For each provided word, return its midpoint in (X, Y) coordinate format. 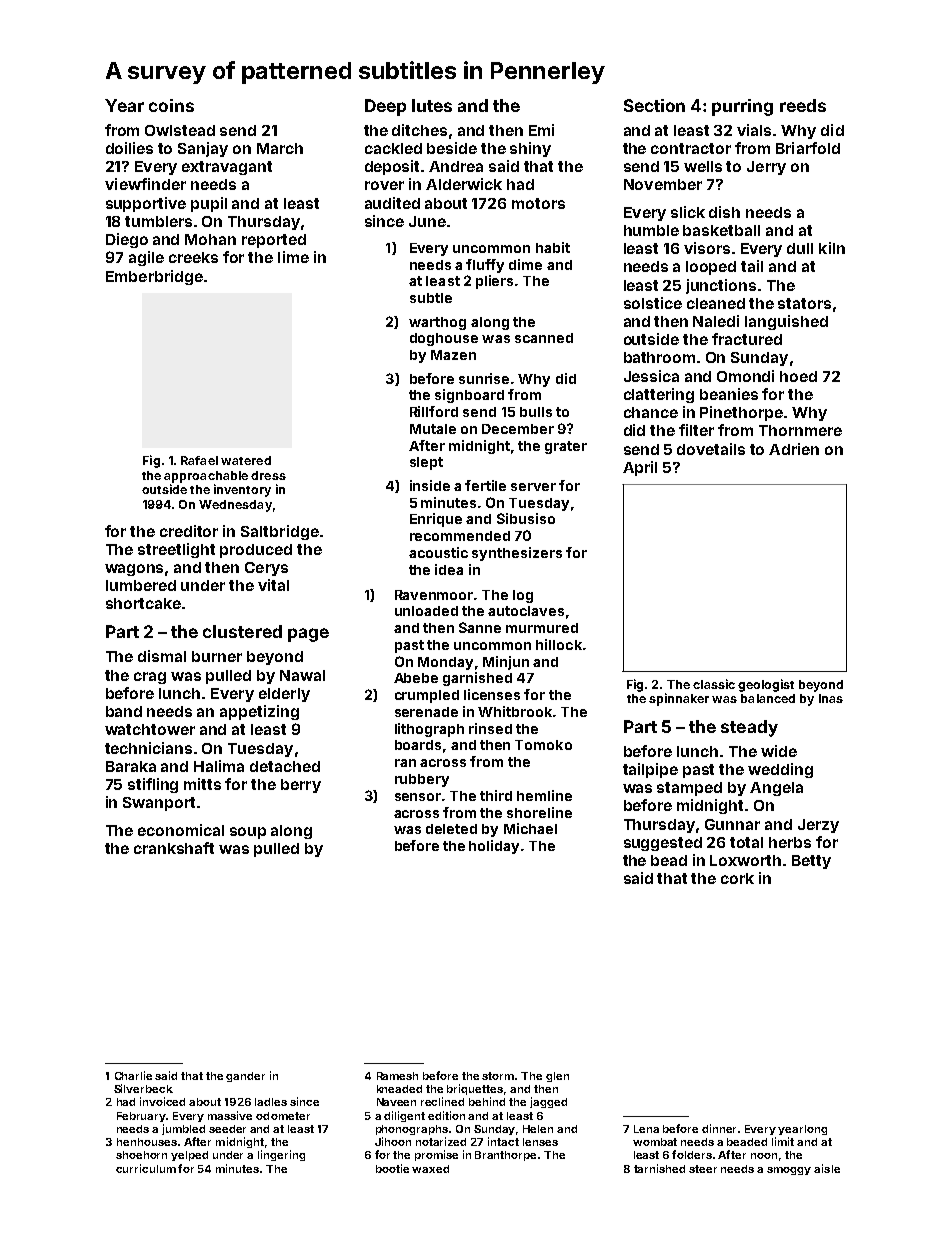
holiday (494, 847)
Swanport (159, 804)
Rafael (199, 460)
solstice (653, 303)
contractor (691, 148)
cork (737, 878)
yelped (189, 1156)
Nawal (302, 675)
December (518, 429)
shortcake (143, 603)
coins (171, 105)
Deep (385, 107)
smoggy (789, 1171)
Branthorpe (505, 1156)
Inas (831, 698)
